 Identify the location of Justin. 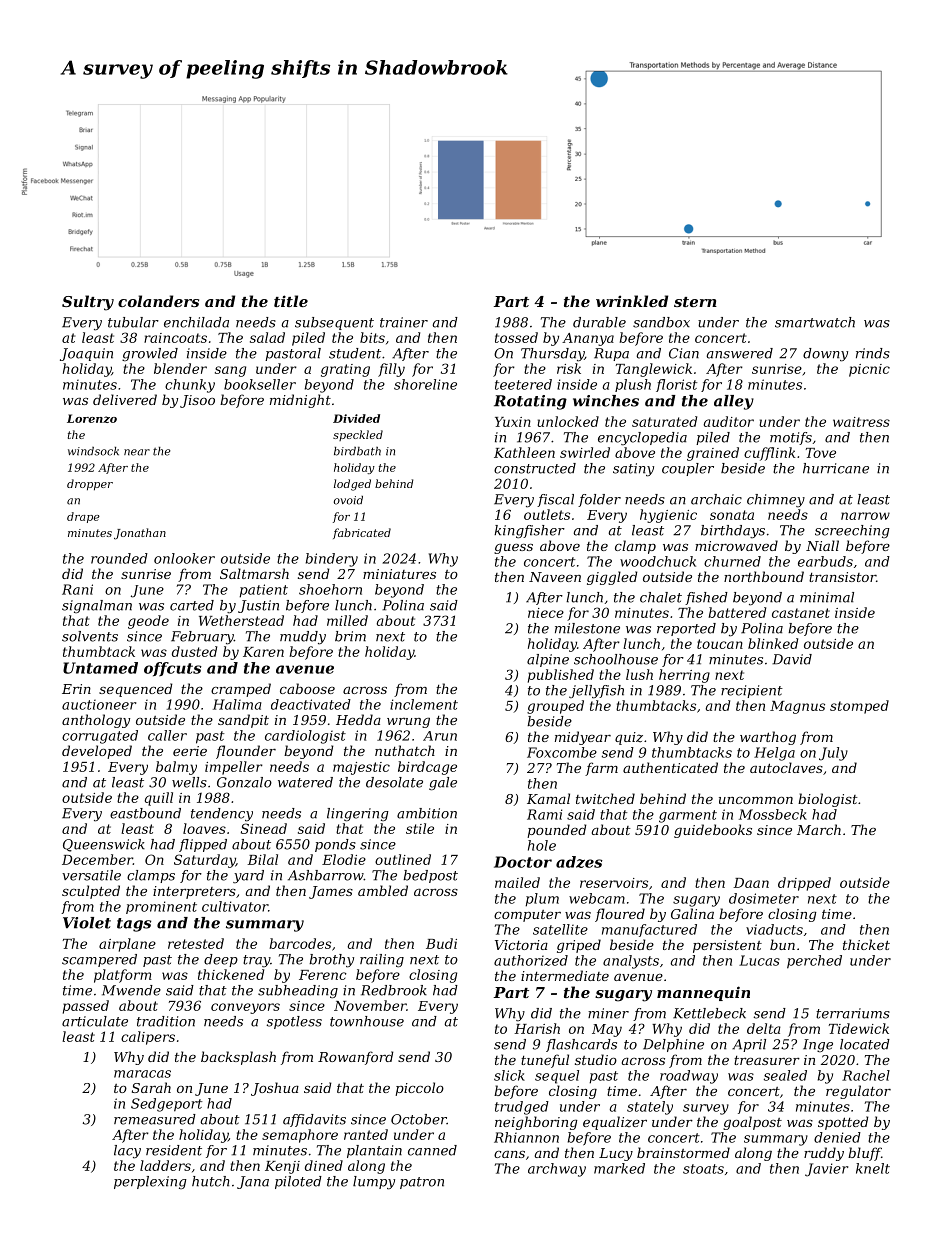
(258, 606).
